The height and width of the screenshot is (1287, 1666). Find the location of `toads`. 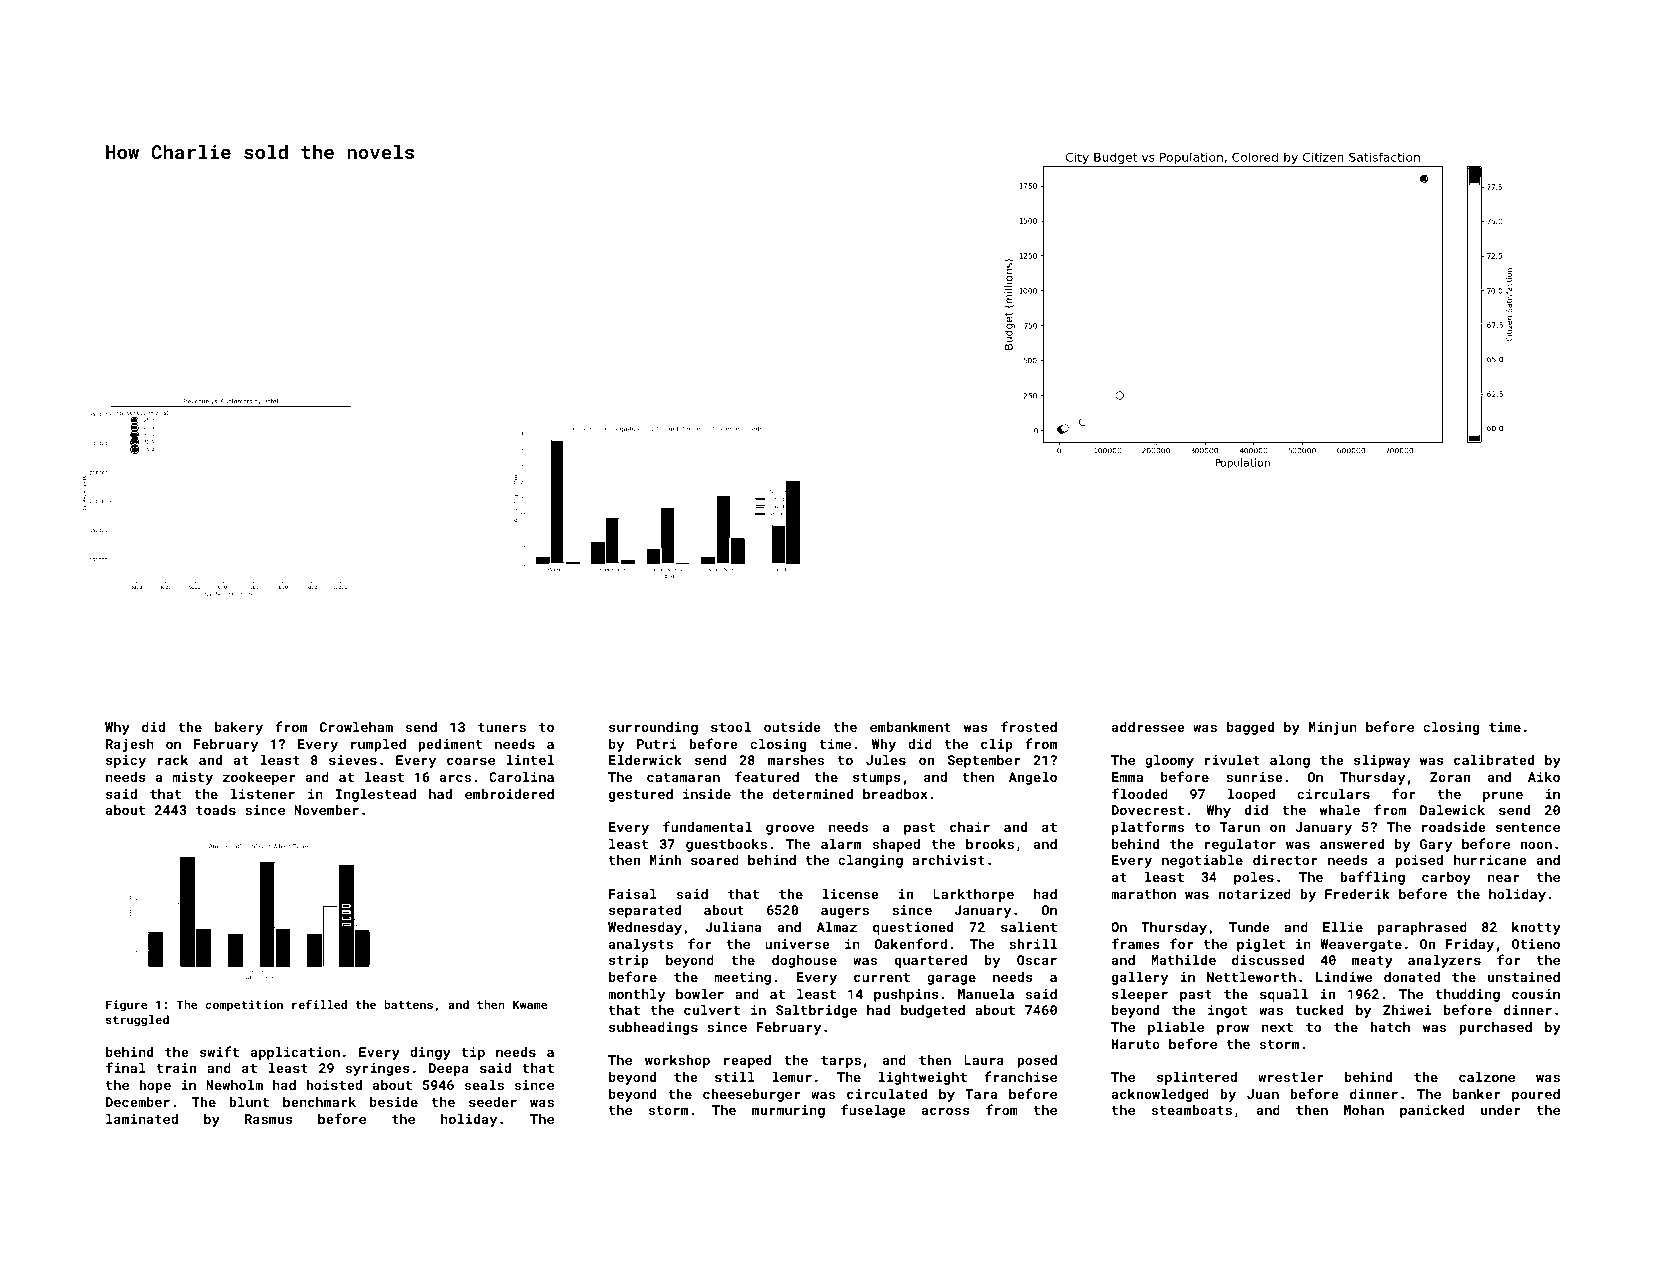

toads is located at coordinates (216, 810).
